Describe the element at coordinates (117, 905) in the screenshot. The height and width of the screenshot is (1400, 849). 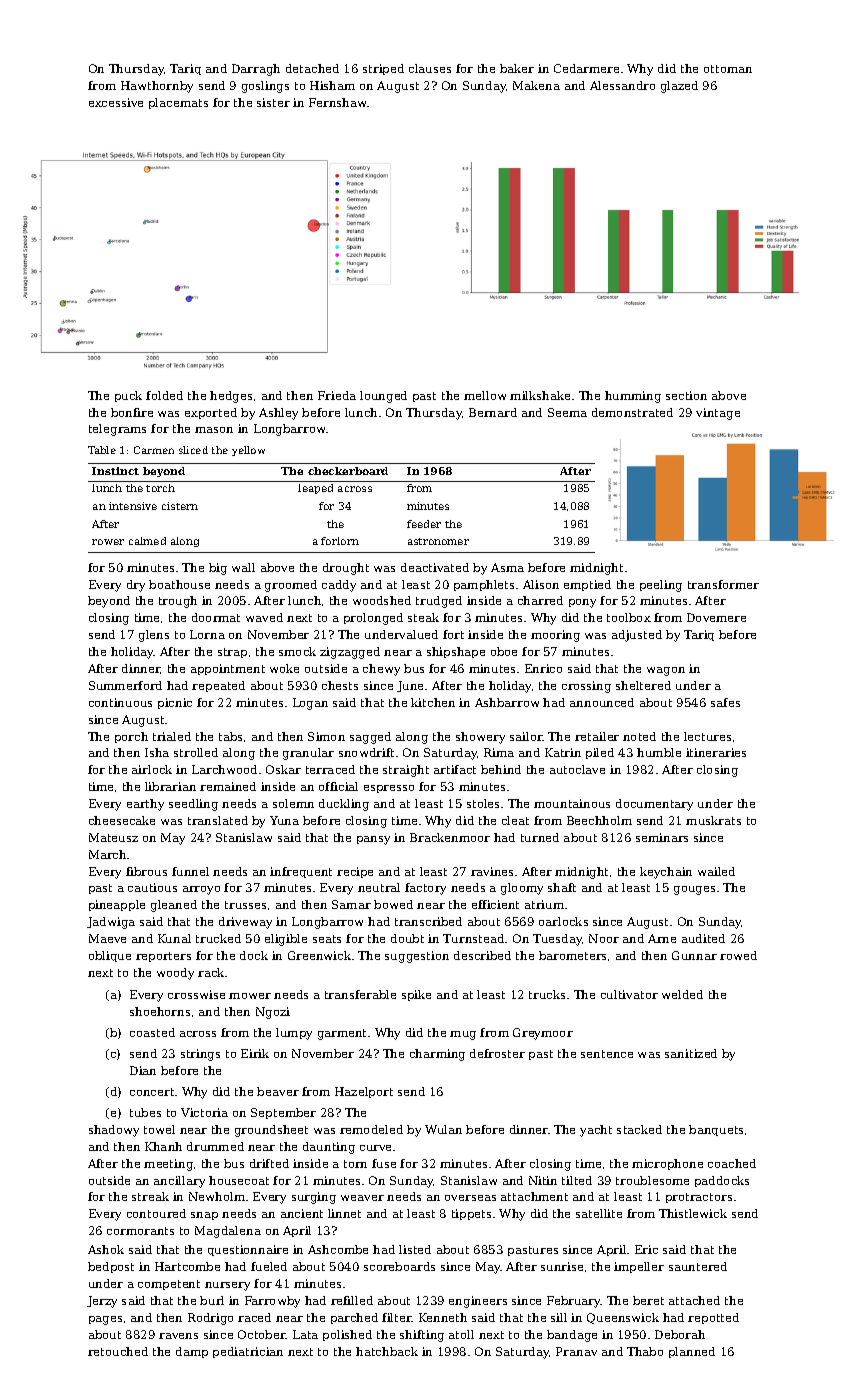
I see `pineapple` at that location.
